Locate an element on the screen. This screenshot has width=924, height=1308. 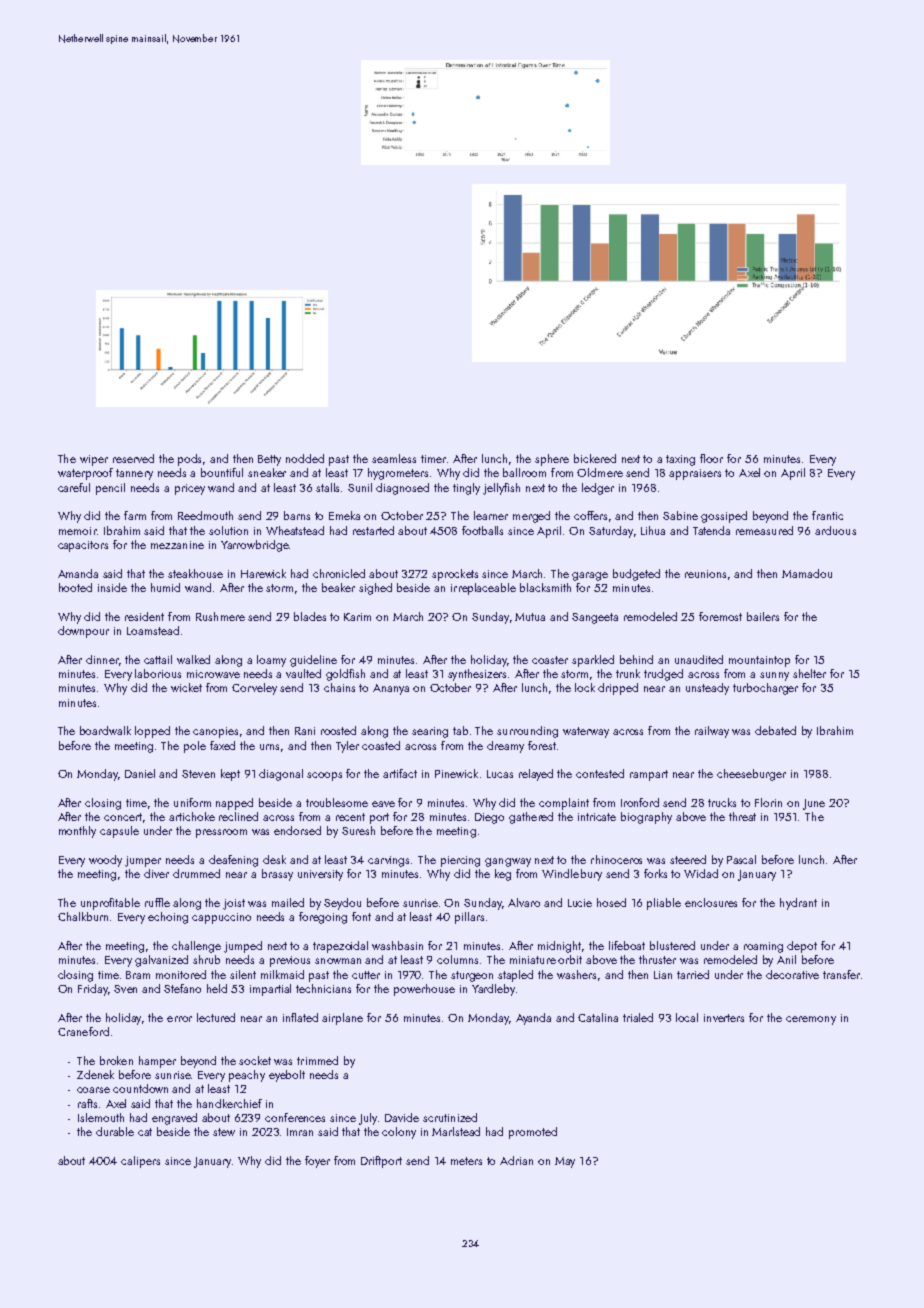
unaudited is located at coordinates (699, 659).
